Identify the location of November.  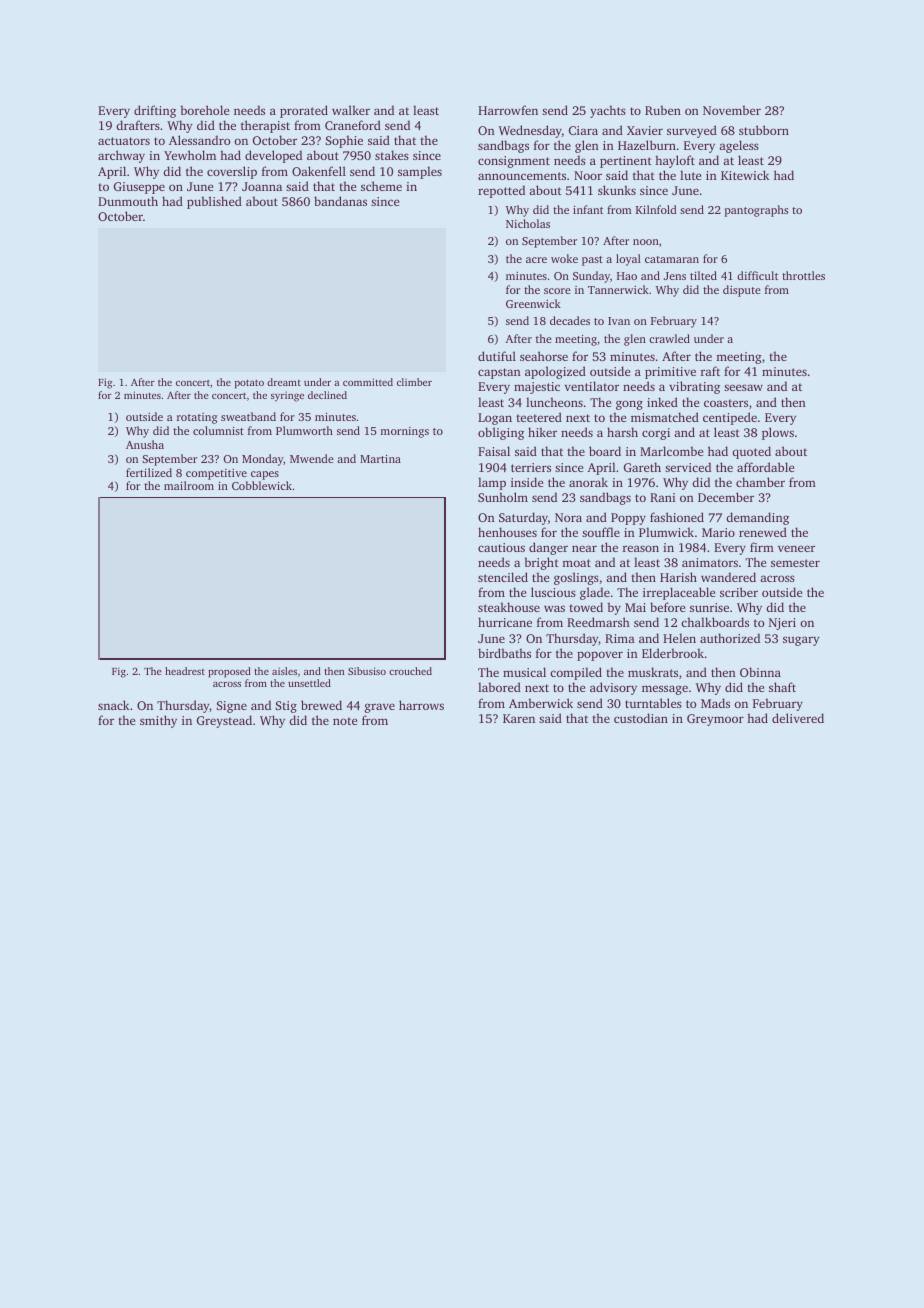
(732, 110).
